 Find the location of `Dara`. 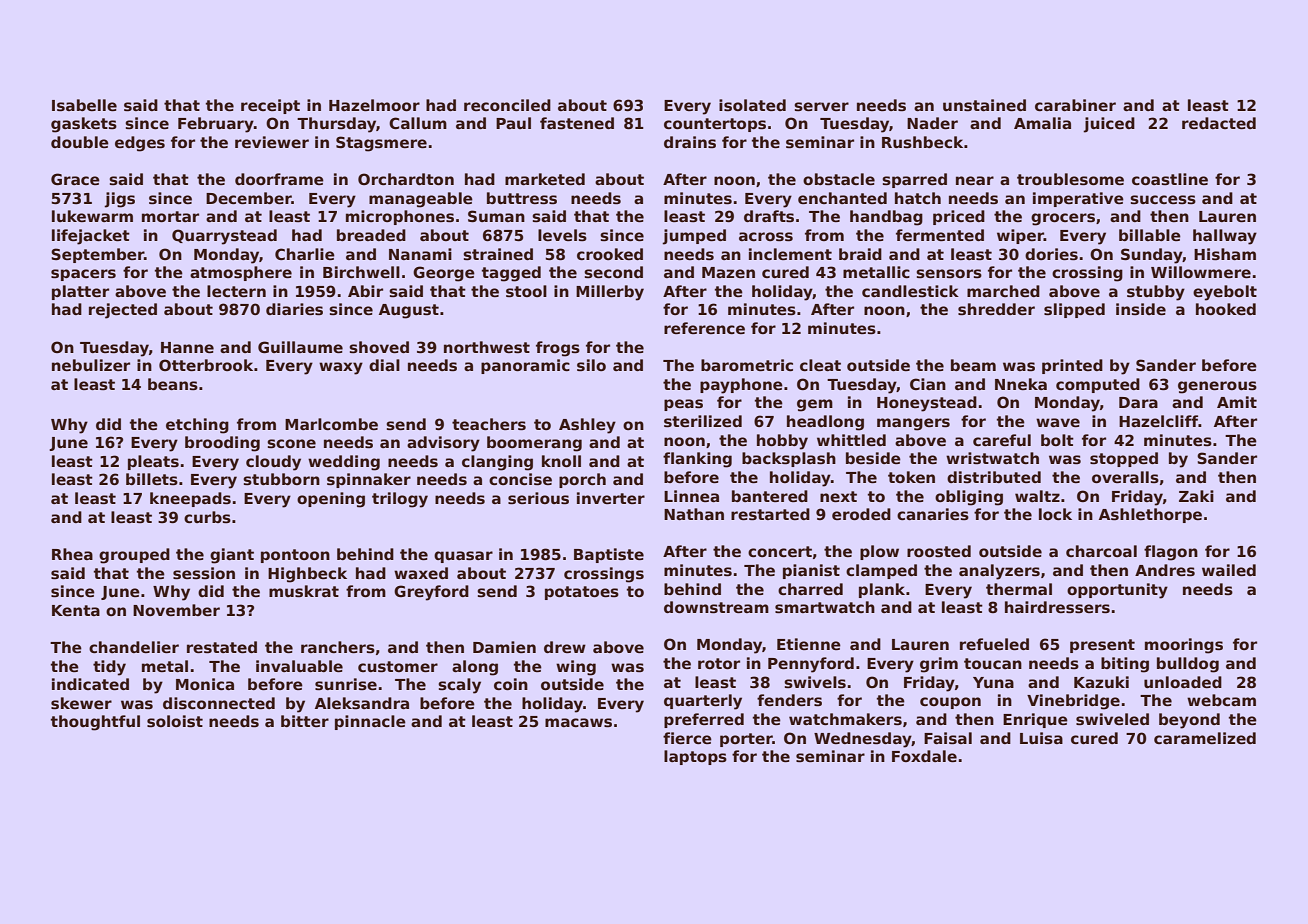

Dara is located at coordinates (1138, 402).
